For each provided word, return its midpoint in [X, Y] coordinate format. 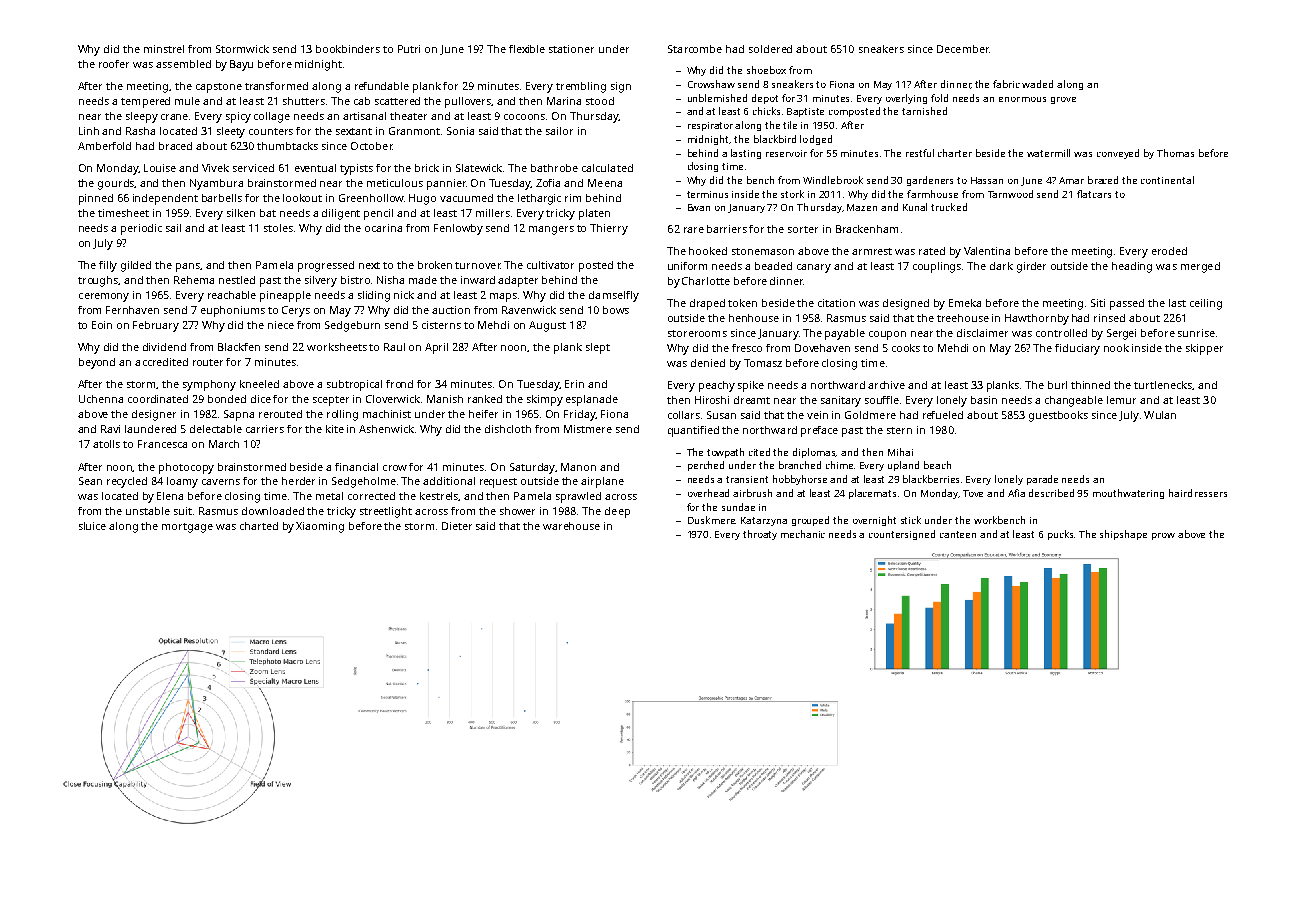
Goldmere [870, 415]
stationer [571, 49]
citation [836, 303]
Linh [89, 131]
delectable [216, 429]
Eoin [102, 325]
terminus [707, 194]
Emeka [965, 303]
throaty [760, 535]
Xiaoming [320, 527]
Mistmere [588, 429]
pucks [1061, 535]
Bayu [241, 65]
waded [1037, 84]
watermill [1048, 153]
